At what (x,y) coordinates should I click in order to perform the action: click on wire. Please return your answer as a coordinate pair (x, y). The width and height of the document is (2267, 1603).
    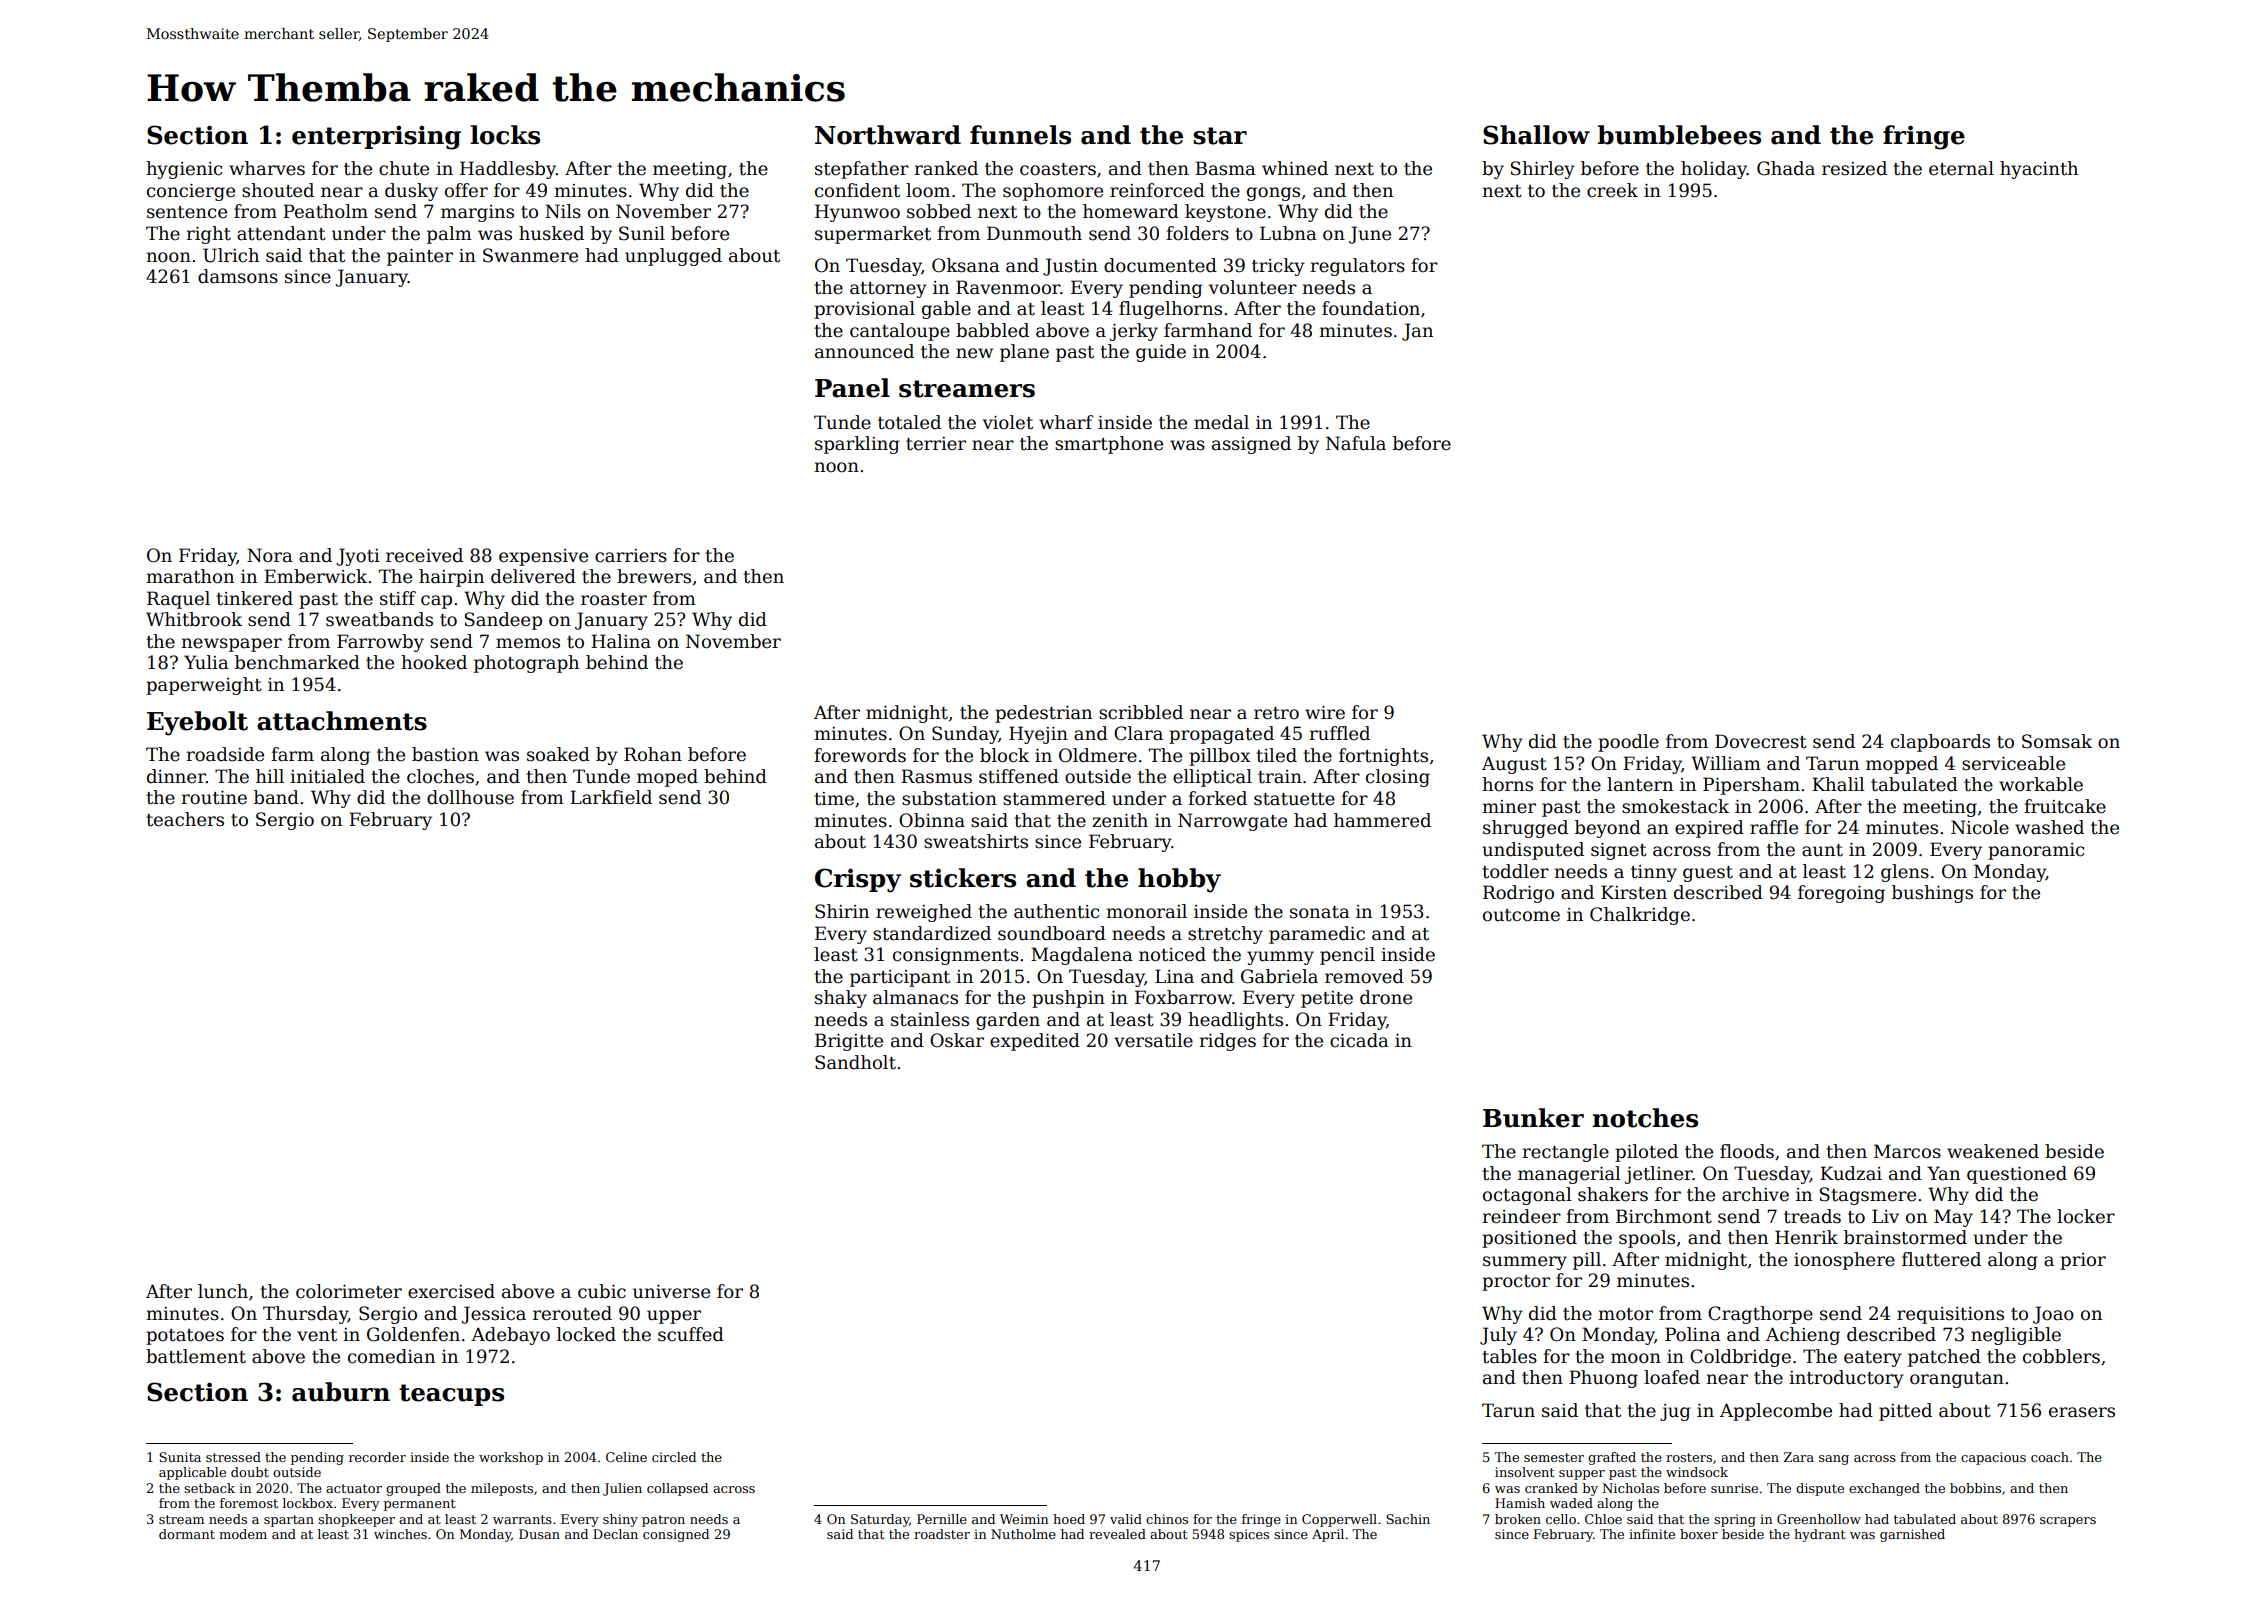
    Looking at the image, I should click on (1325, 713).
